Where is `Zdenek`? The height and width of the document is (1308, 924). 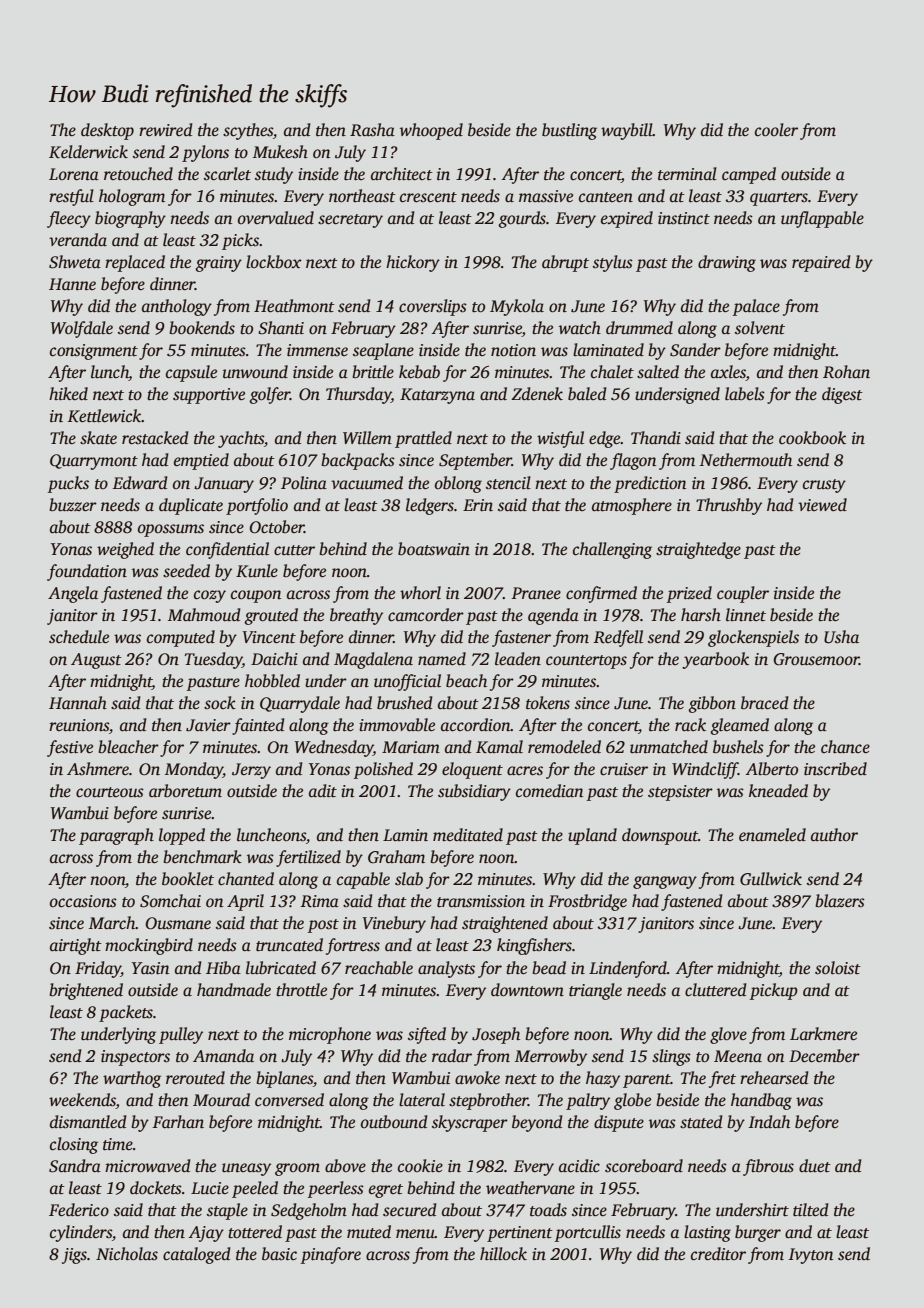
Zdenek is located at coordinates (537, 394).
